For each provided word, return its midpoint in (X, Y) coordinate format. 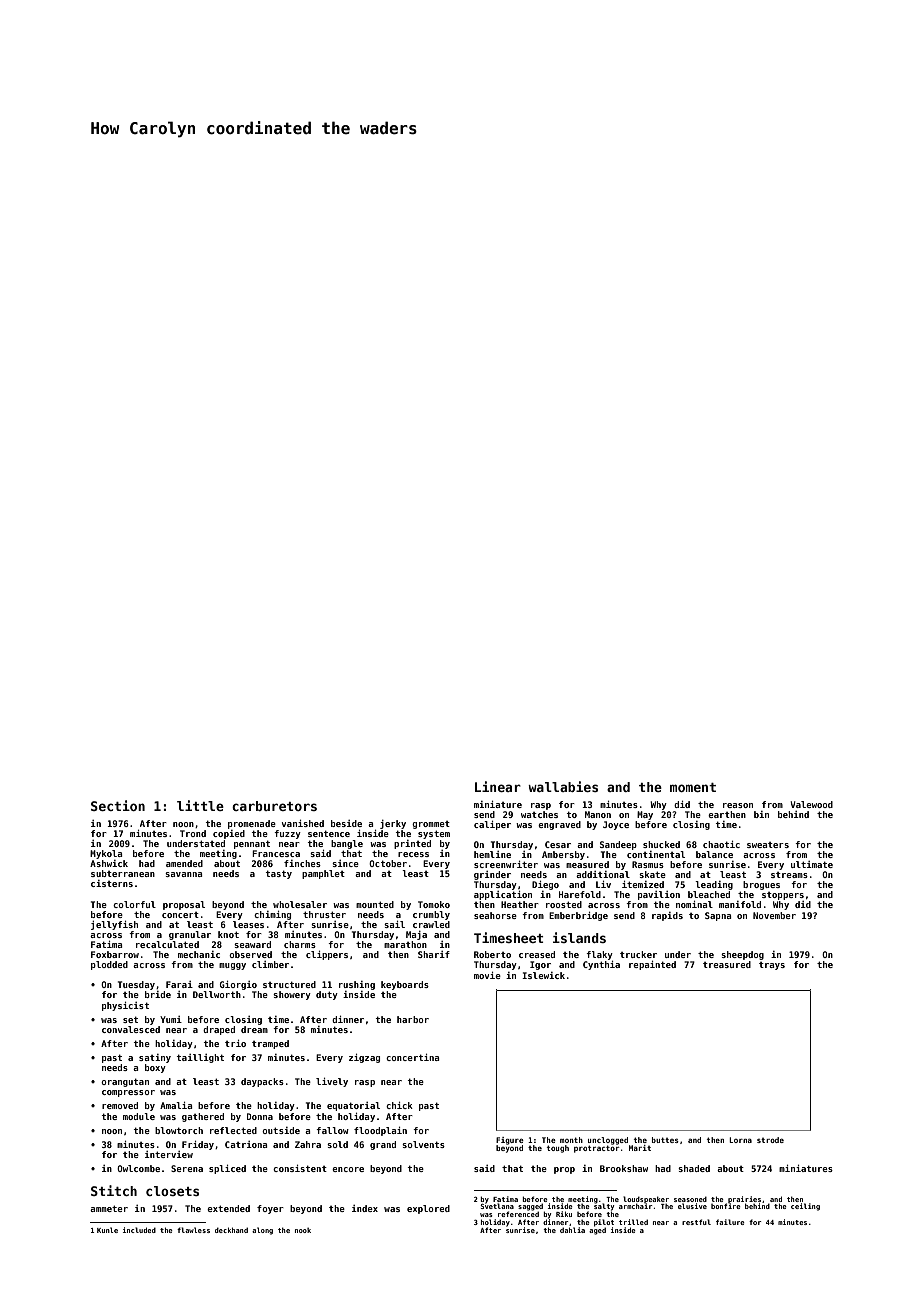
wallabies (563, 786)
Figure (510, 1141)
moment (693, 787)
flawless (193, 1230)
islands (579, 937)
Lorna (740, 1140)
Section (118, 805)
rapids (667, 916)
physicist (125, 1006)
